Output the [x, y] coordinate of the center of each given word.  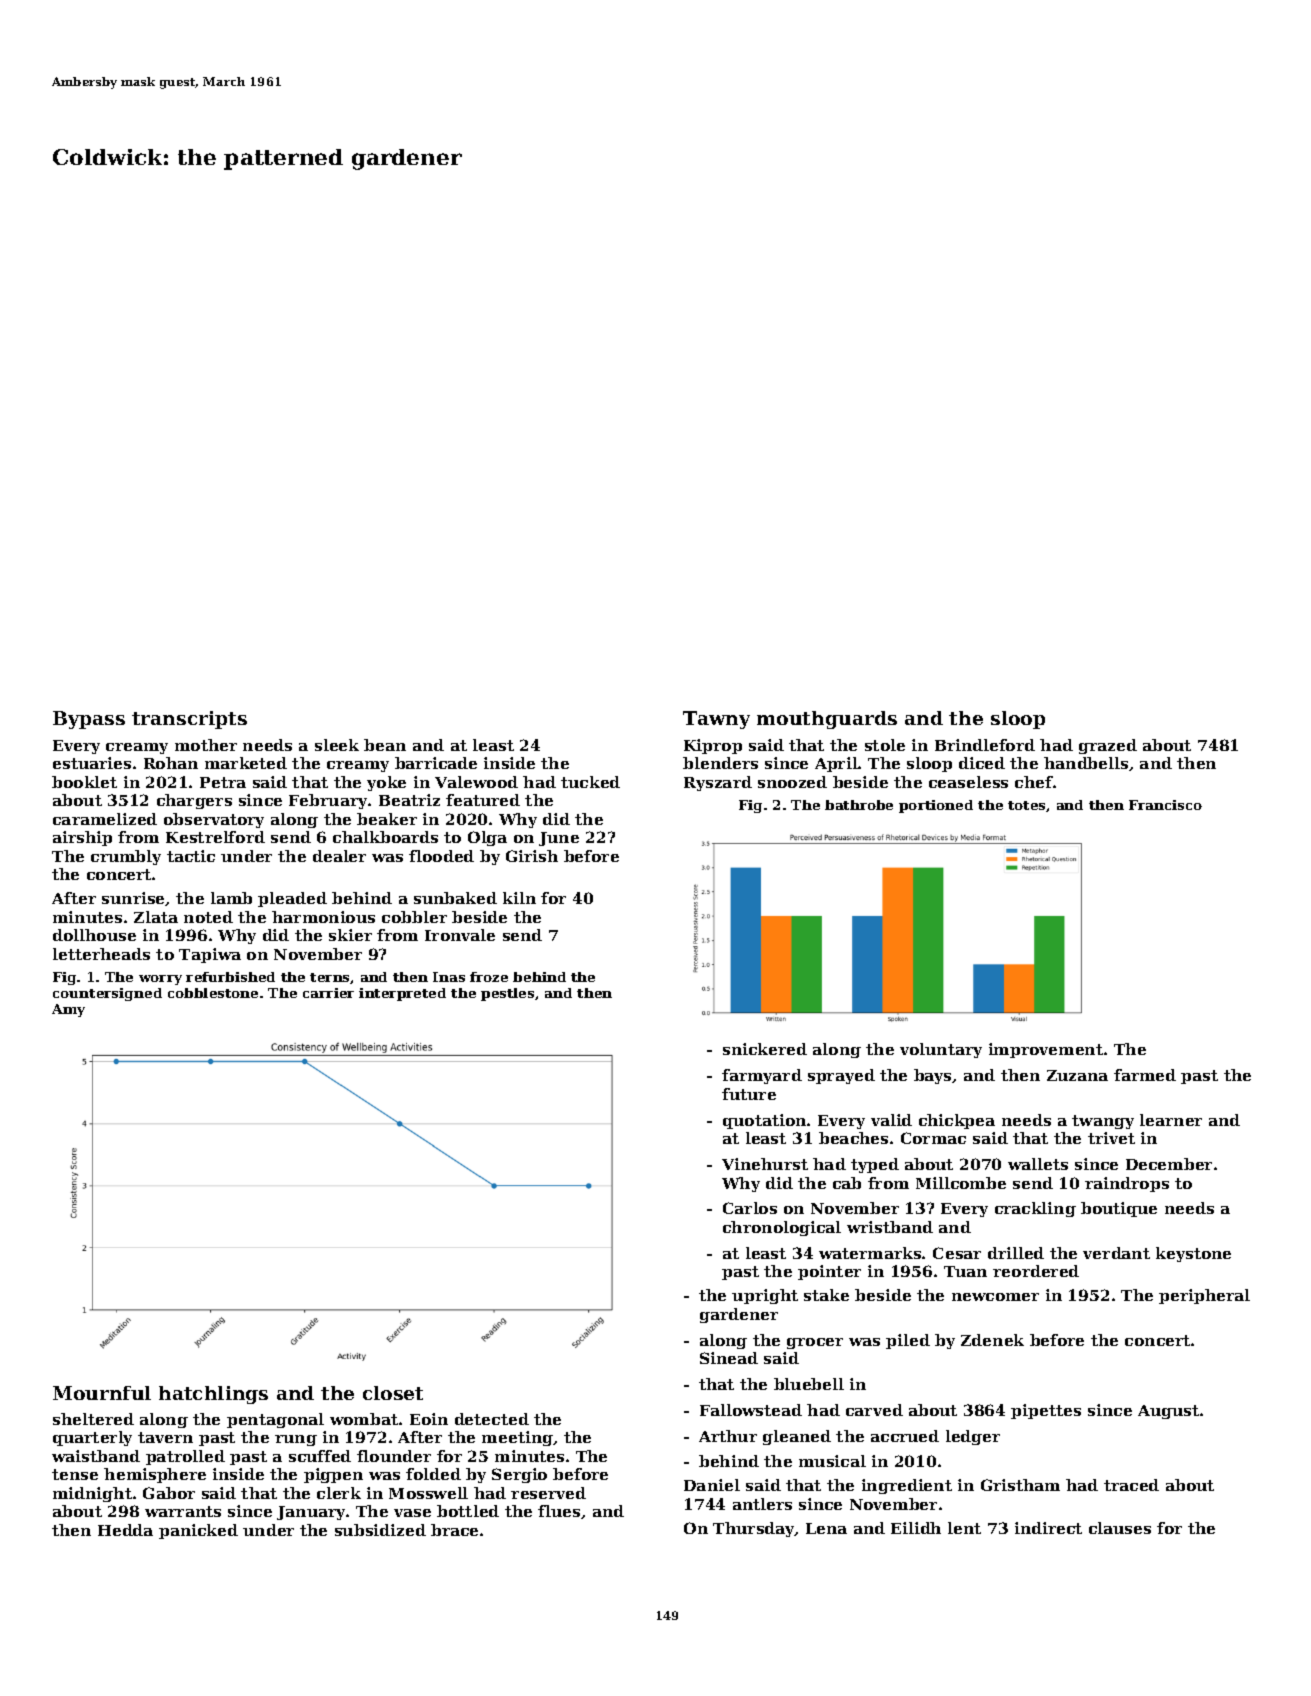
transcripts [189, 720]
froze [489, 977]
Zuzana [1077, 1075]
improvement [1046, 1050]
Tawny [716, 720]
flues [559, 1511]
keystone [1193, 1254]
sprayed [841, 1076]
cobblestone [213, 993]
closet [393, 1393]
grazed [1108, 746]
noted [208, 917]
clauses [1120, 1528]
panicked [198, 1531]
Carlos [750, 1208]
